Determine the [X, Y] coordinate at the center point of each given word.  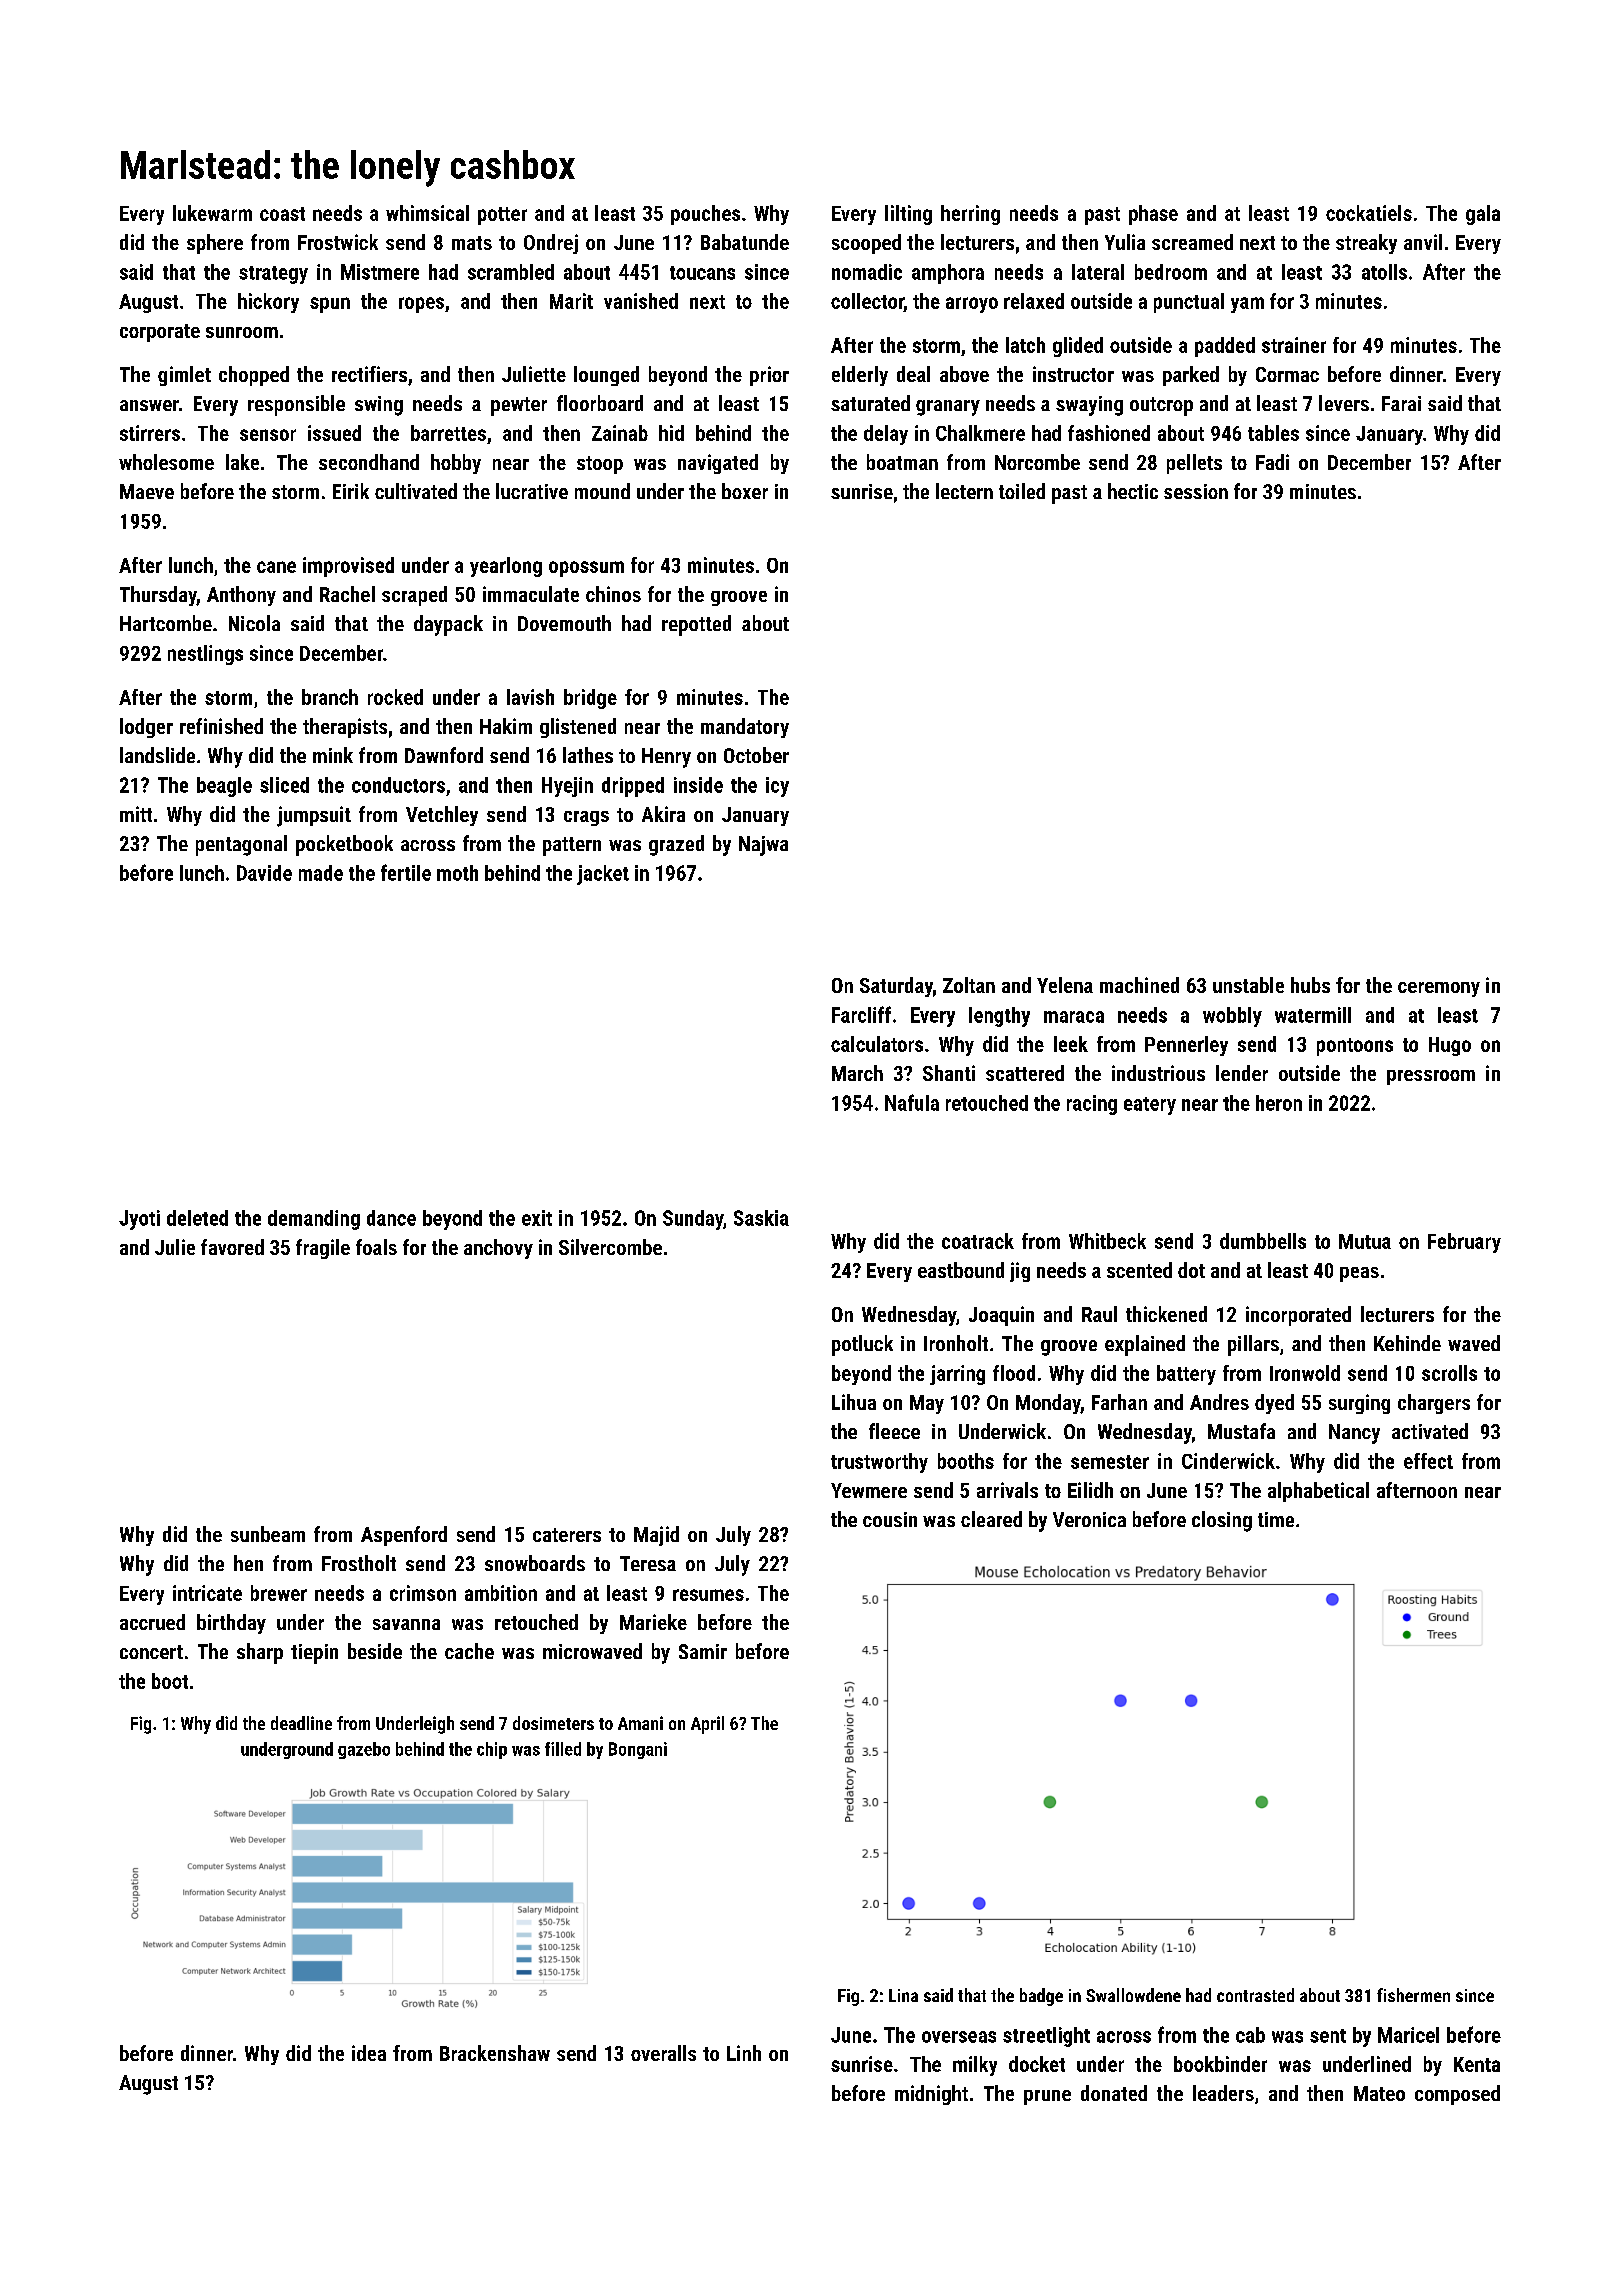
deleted [197, 1218]
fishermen [1413, 1995]
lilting [908, 215]
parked [1191, 376]
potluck [862, 1345]
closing [1222, 1521]
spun [330, 305]
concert [151, 1652]
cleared [991, 1519]
